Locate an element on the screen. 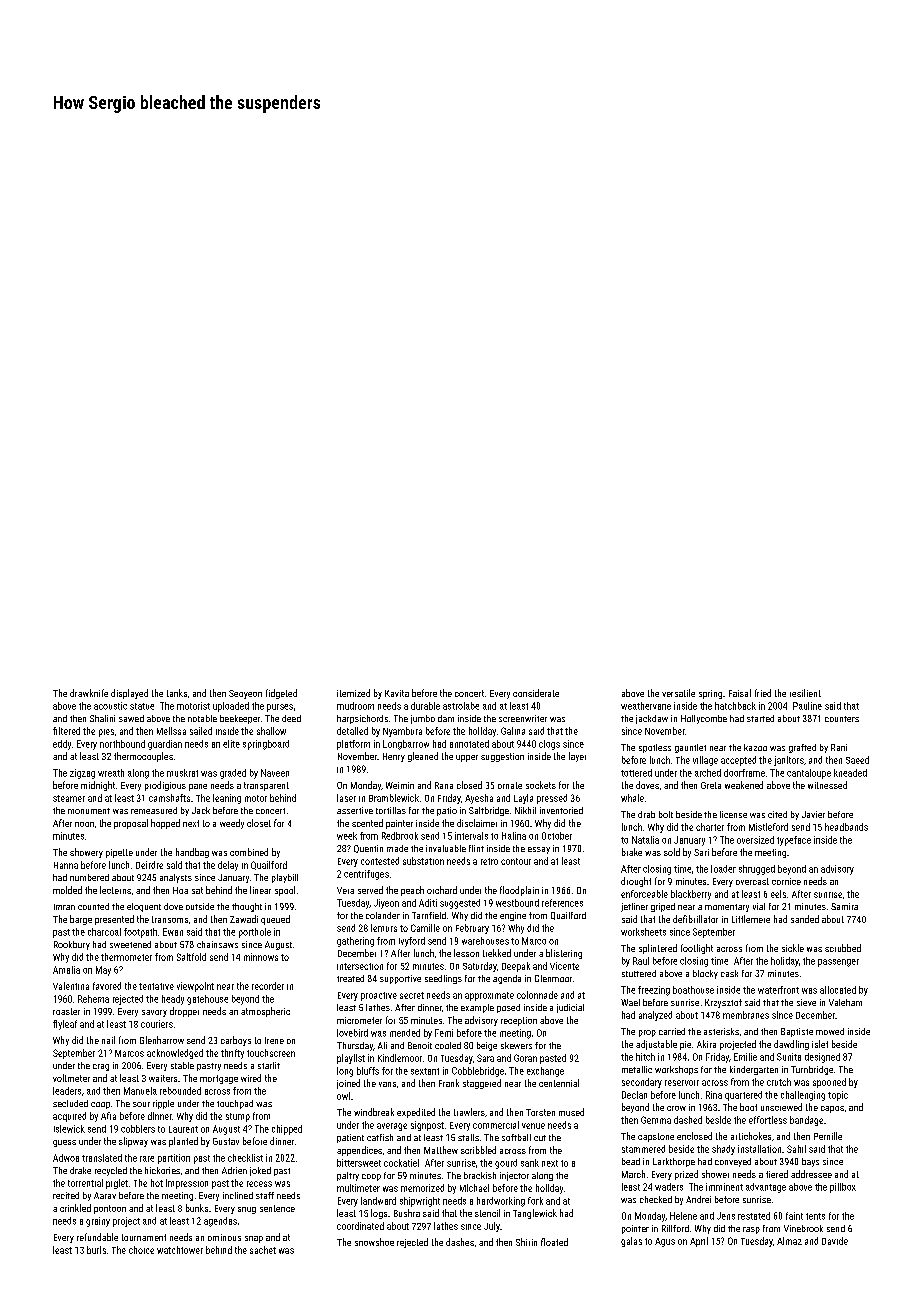  Baptiste is located at coordinates (797, 1032).
